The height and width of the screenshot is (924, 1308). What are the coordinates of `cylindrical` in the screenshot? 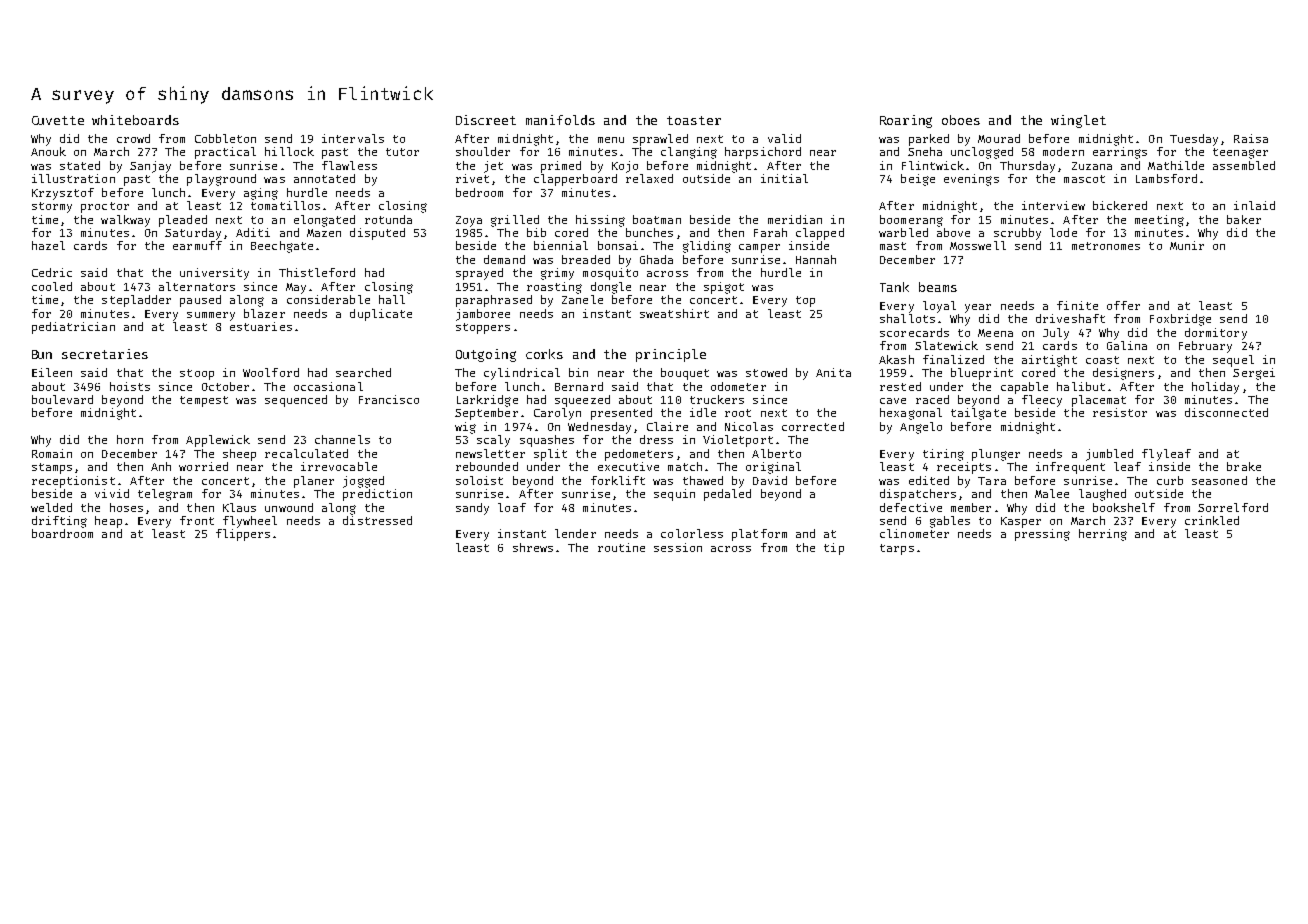 It's located at (522, 374).
